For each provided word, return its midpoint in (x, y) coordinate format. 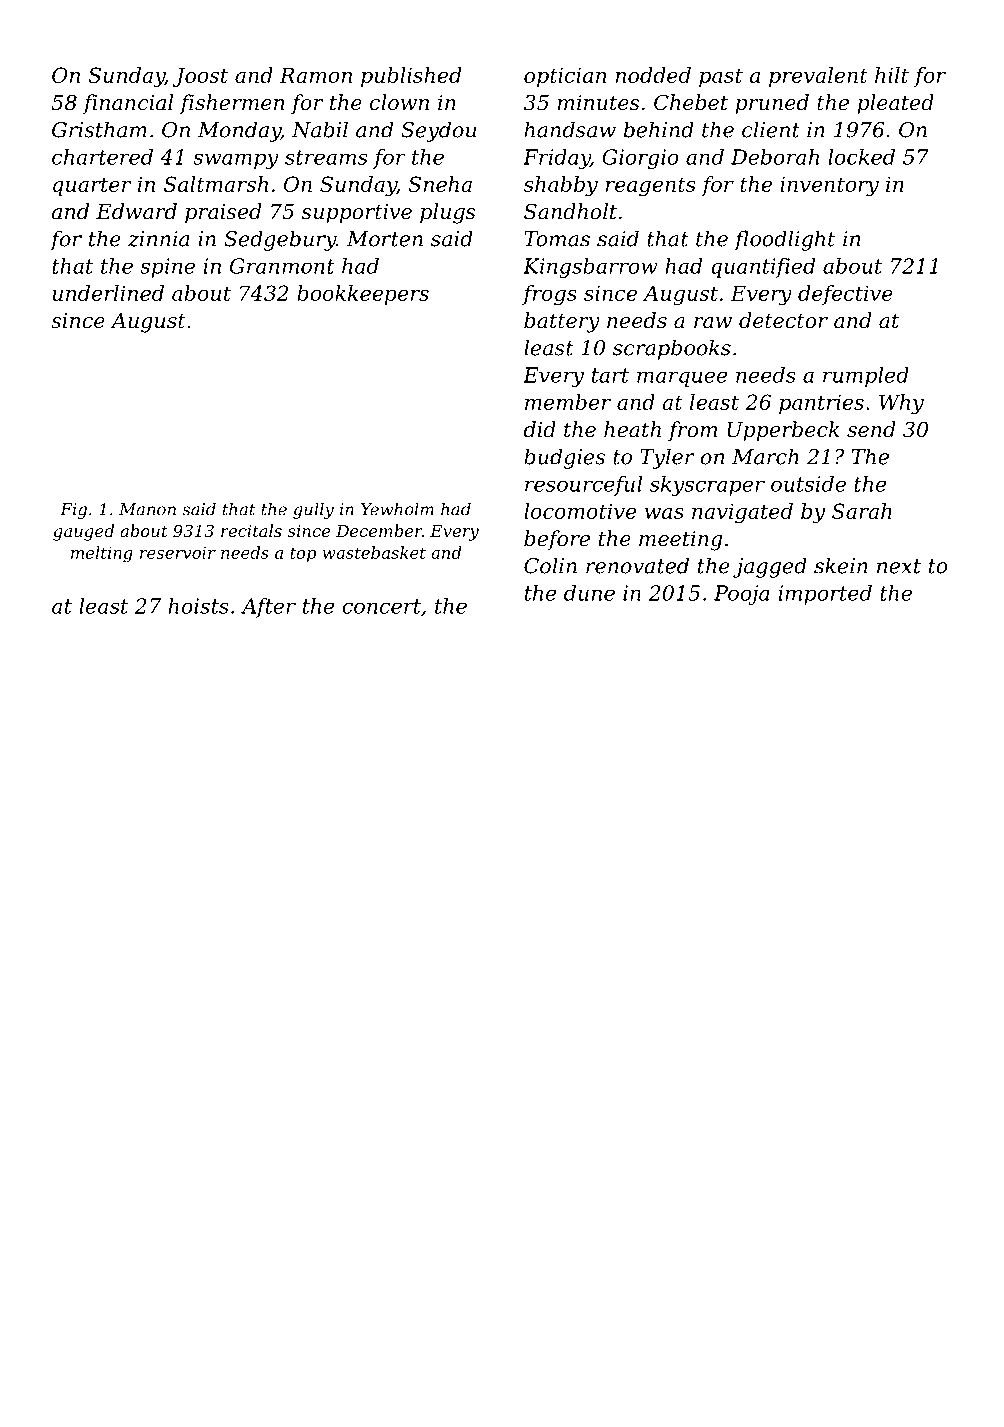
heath (632, 429)
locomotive (580, 511)
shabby (561, 186)
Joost (200, 77)
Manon (147, 509)
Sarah (862, 511)
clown (399, 102)
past (721, 77)
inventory (829, 186)
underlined (108, 293)
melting (102, 554)
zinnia (158, 239)
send (871, 429)
